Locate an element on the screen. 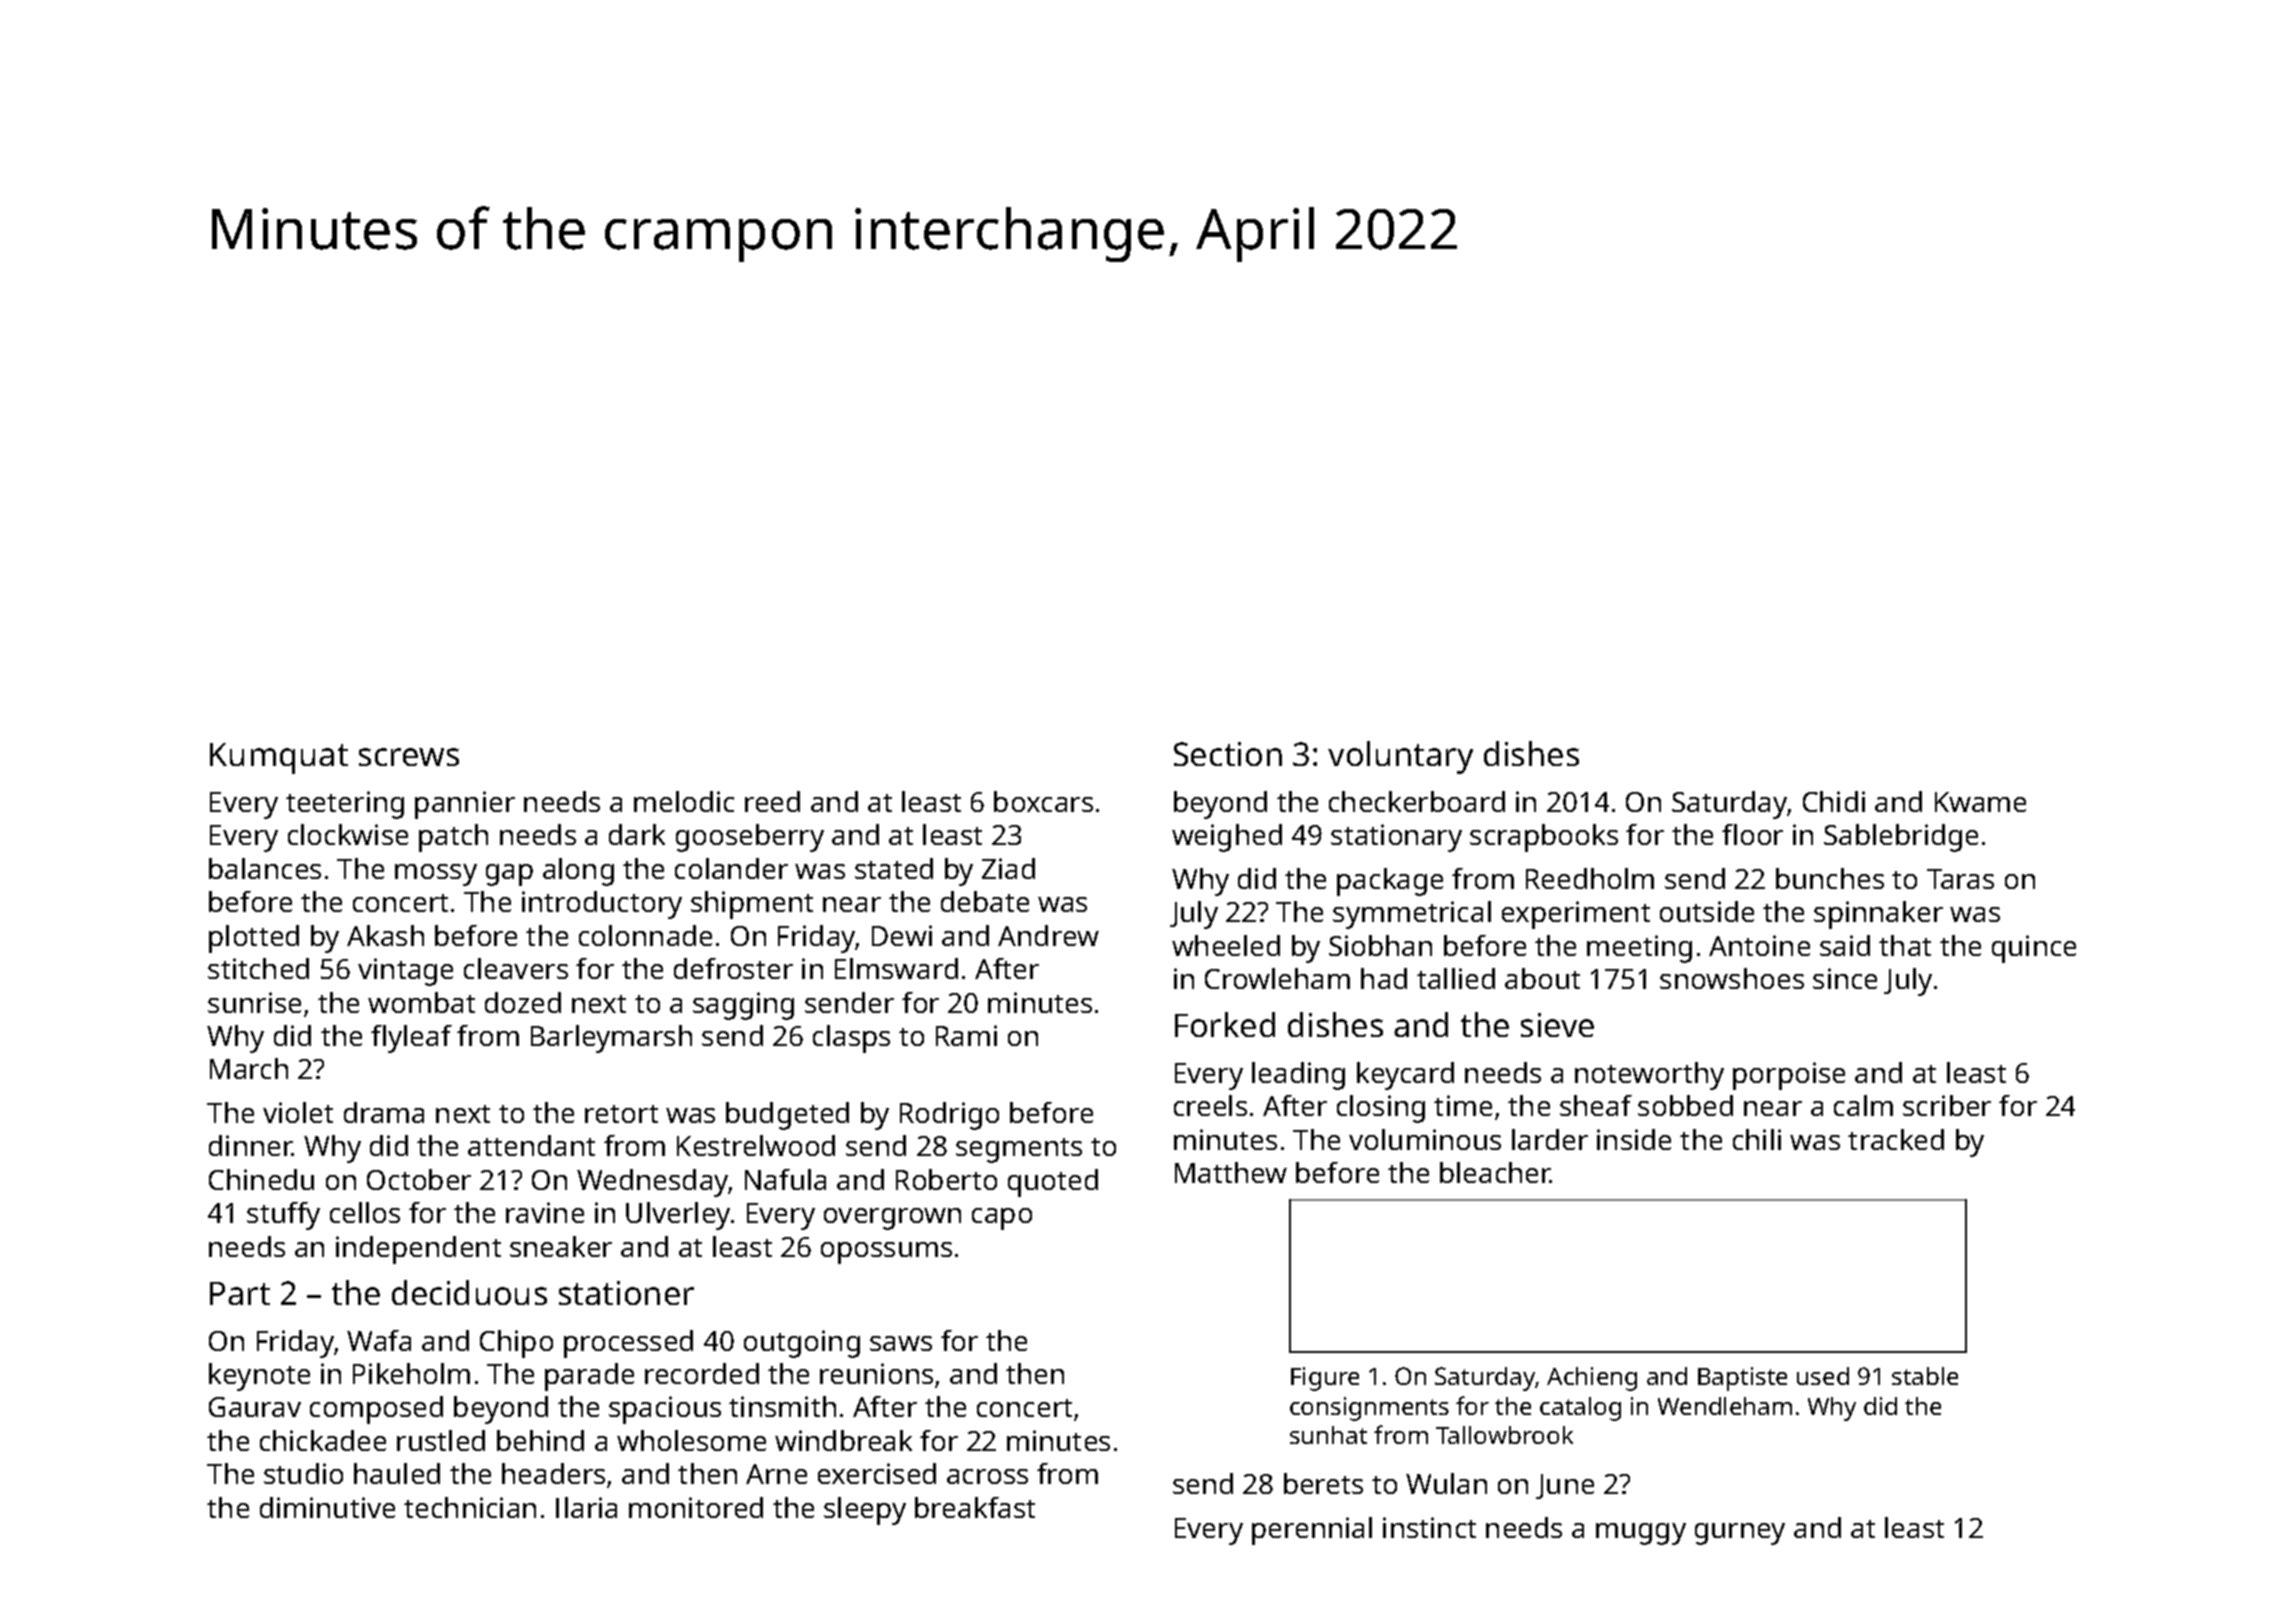  recorded is located at coordinates (702, 1373).
